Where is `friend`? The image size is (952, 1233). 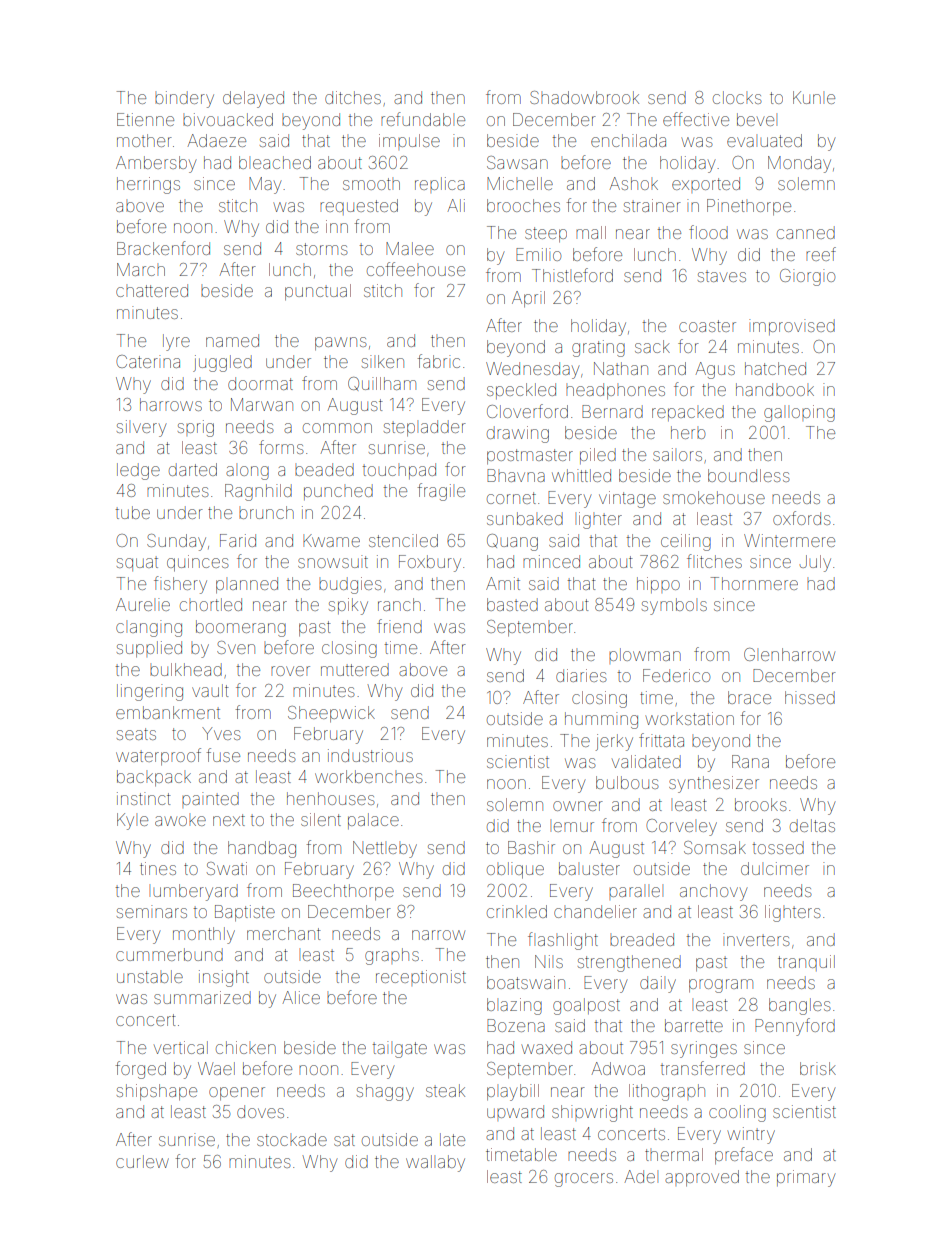
friend is located at coordinates (399, 626).
